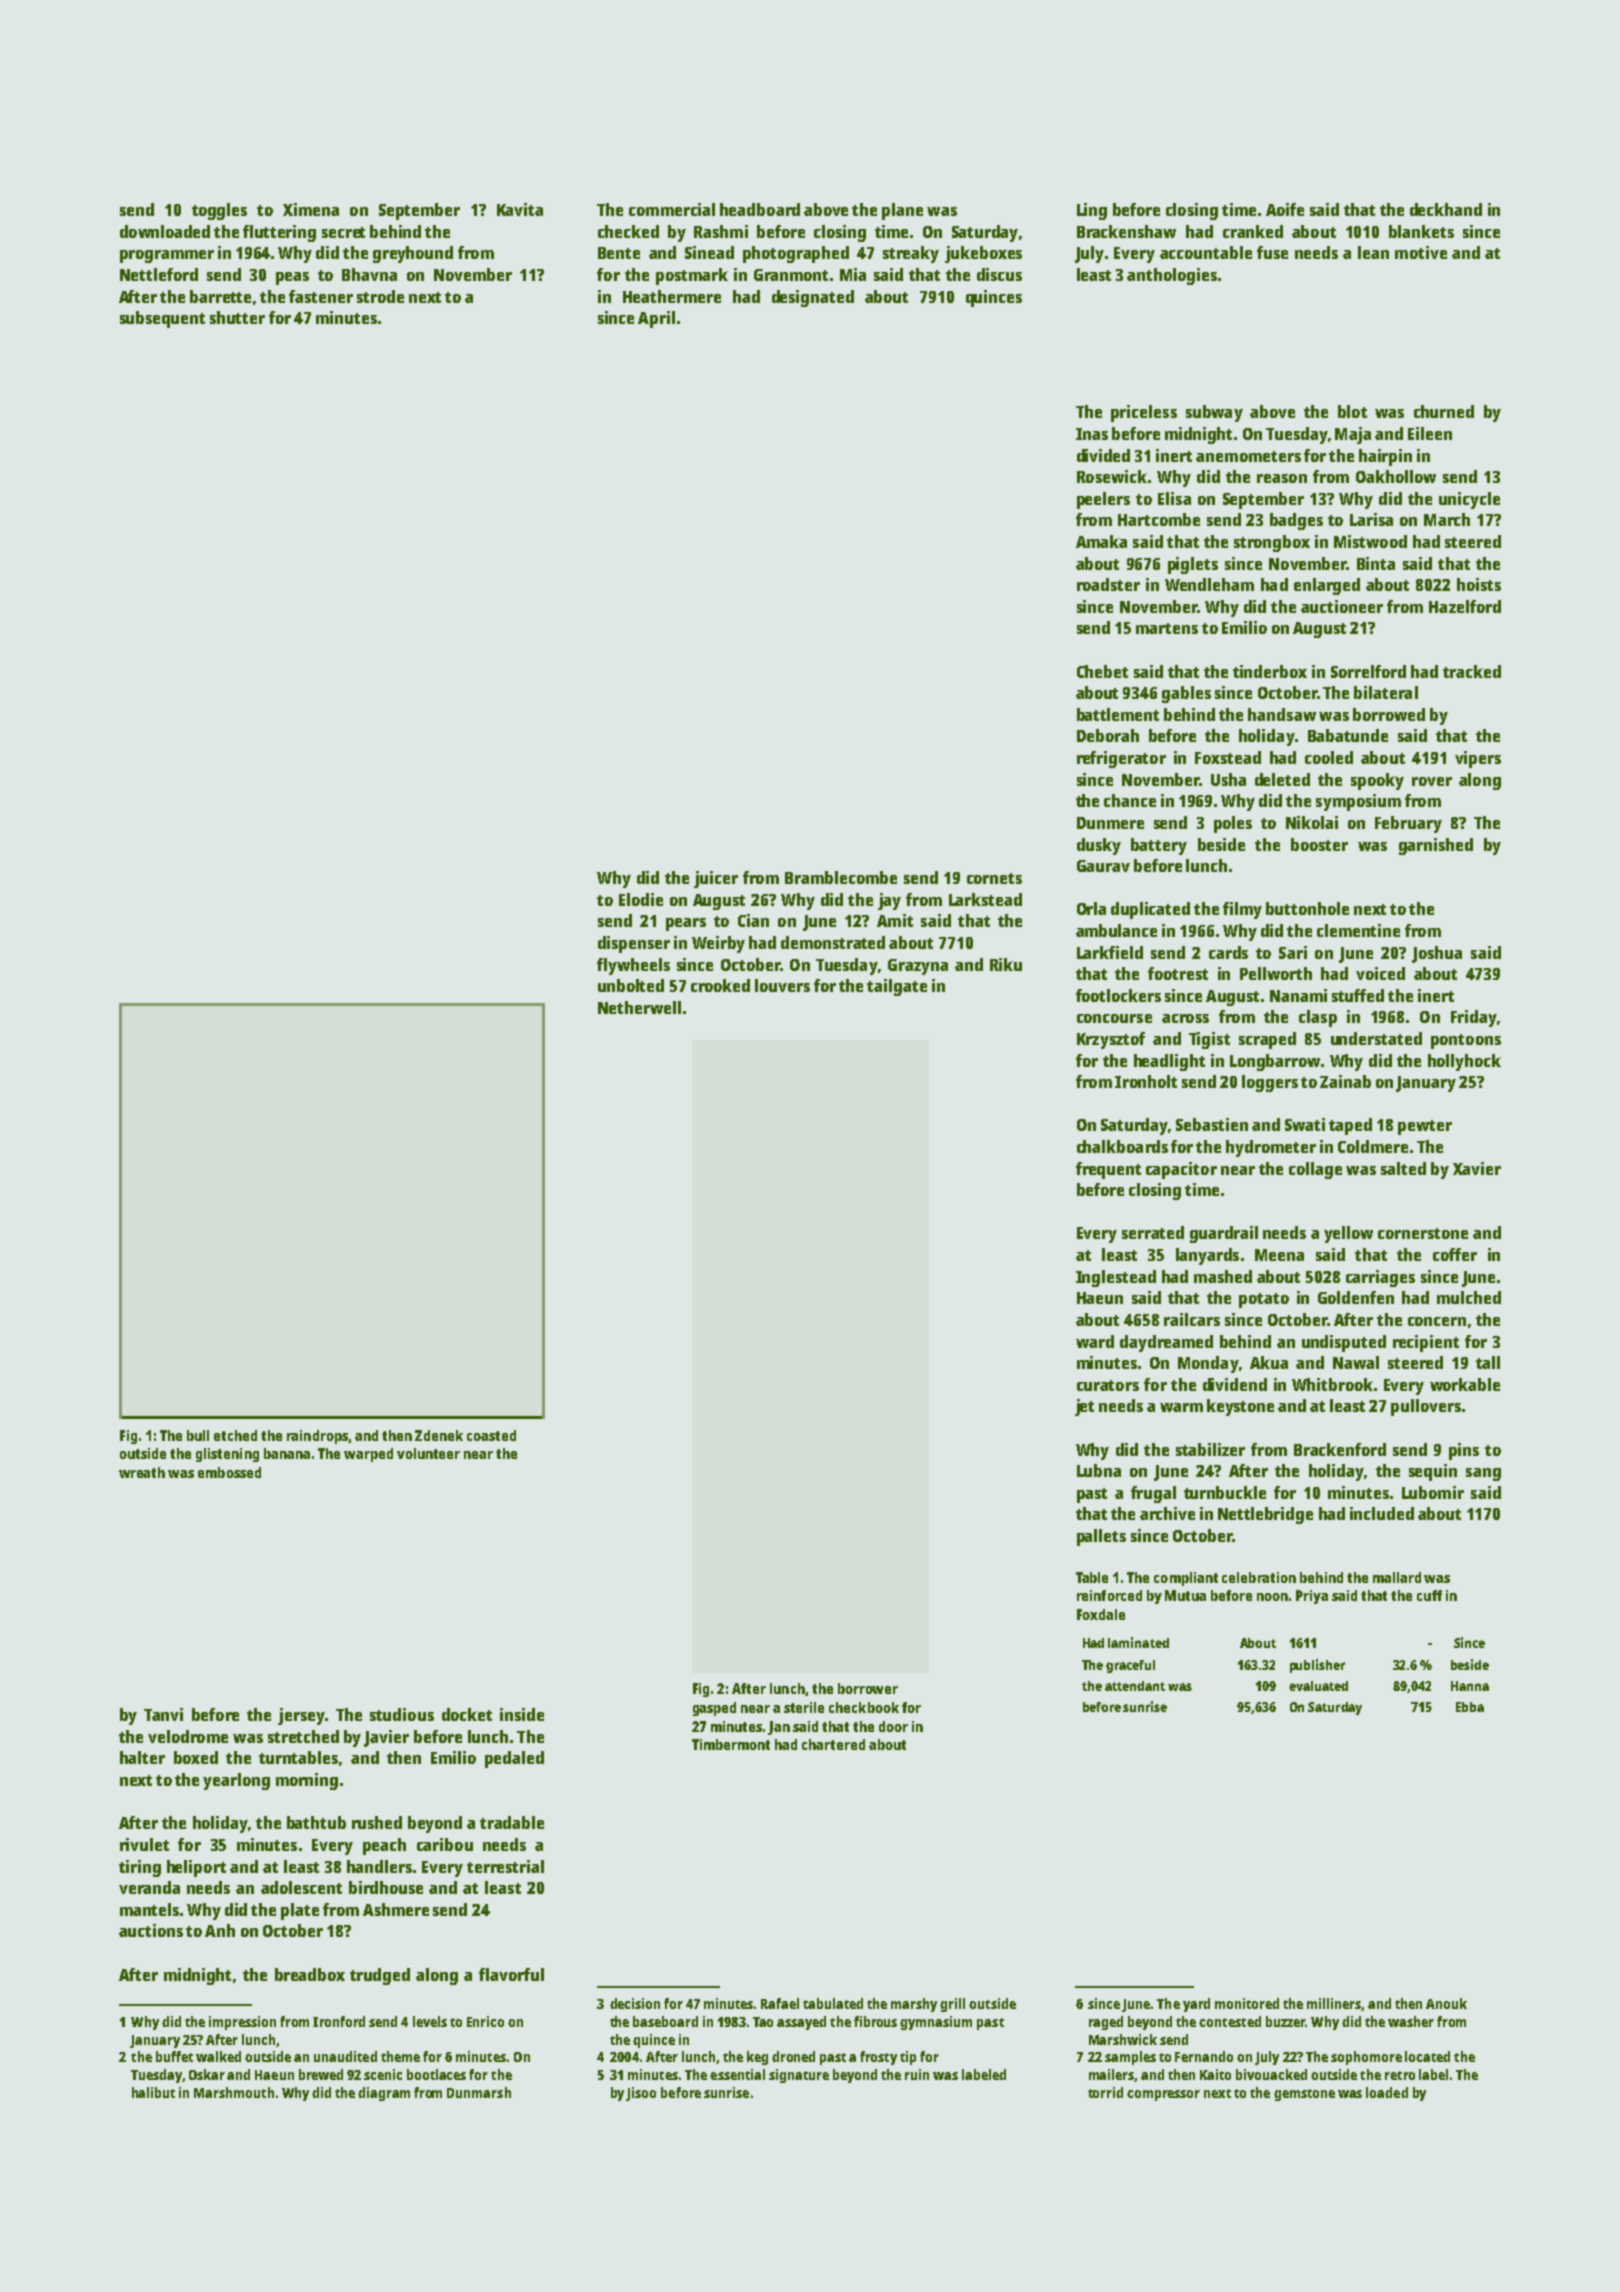  I want to click on anemometers, so click(1248, 456).
